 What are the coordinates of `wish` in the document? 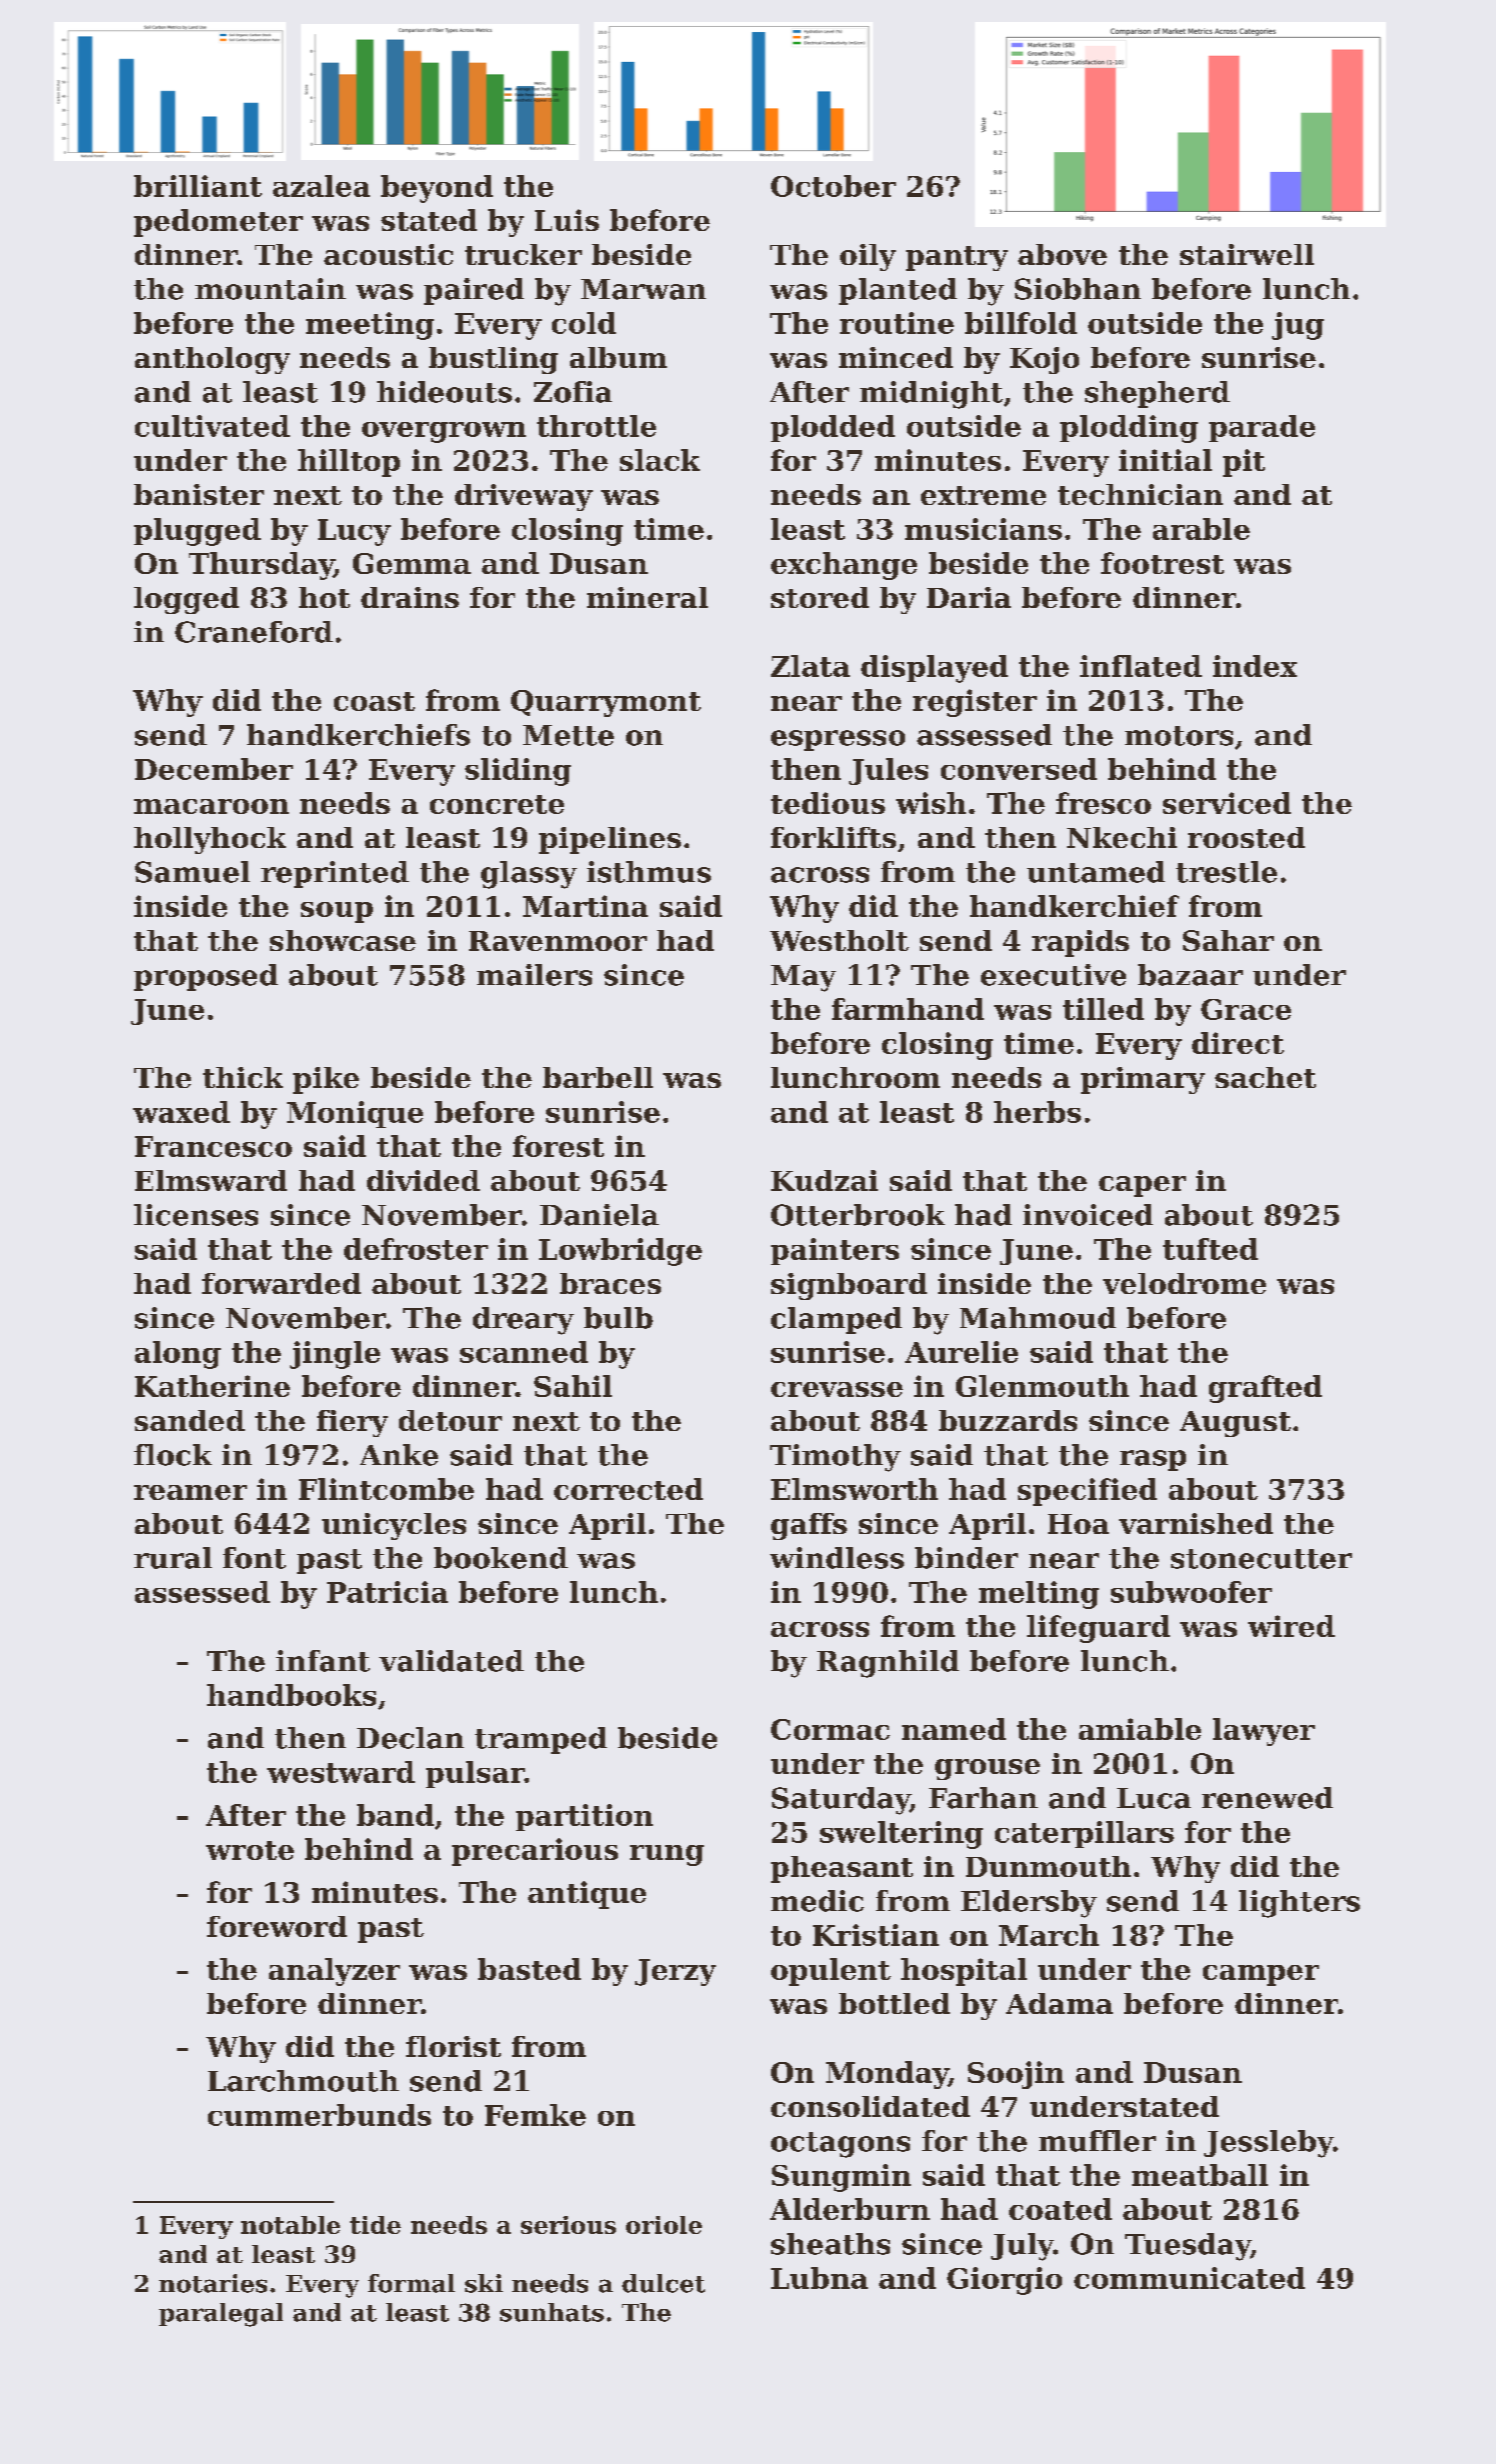 It's located at (931, 803).
